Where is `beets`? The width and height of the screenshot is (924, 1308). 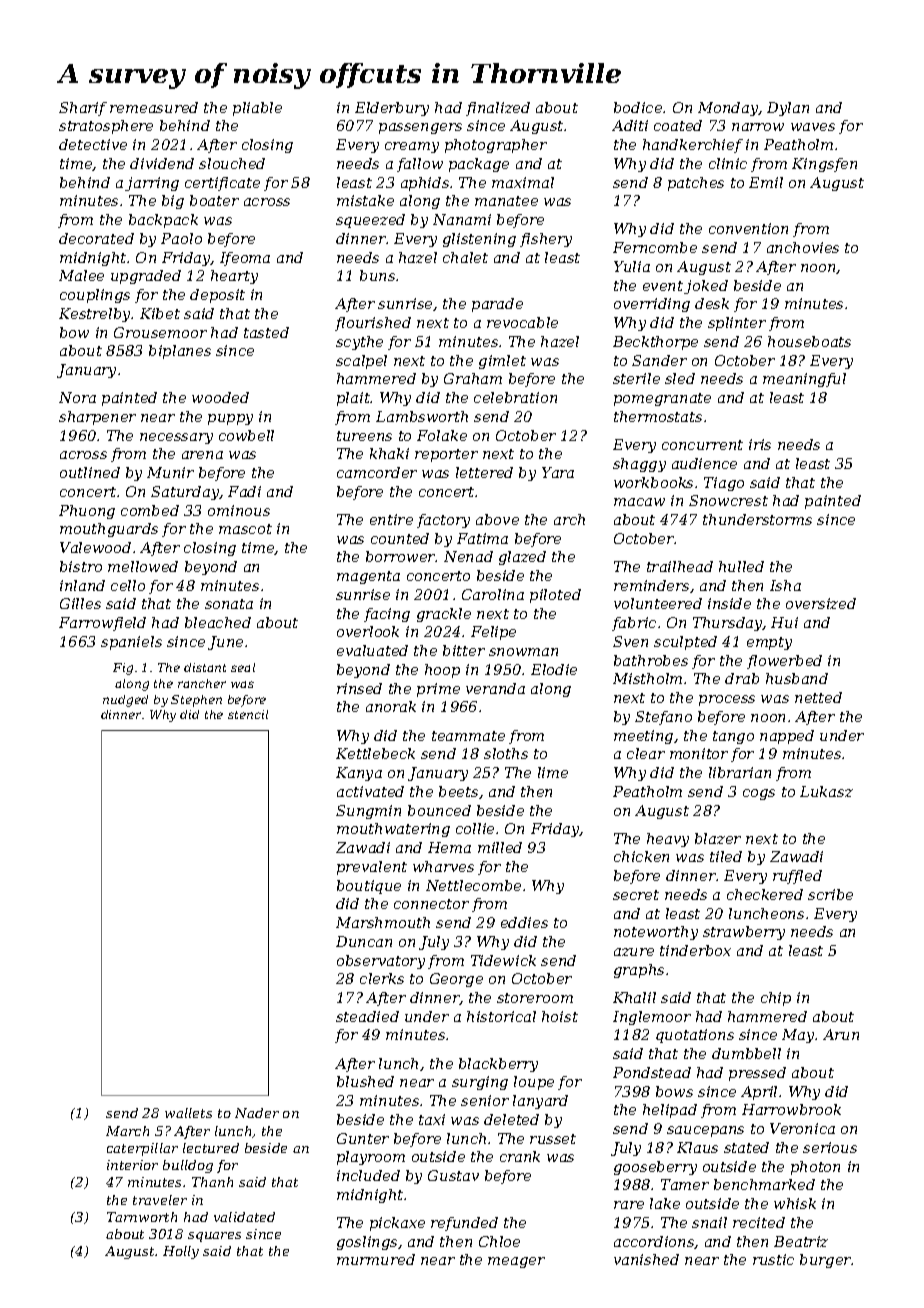 beets is located at coordinates (458, 791).
